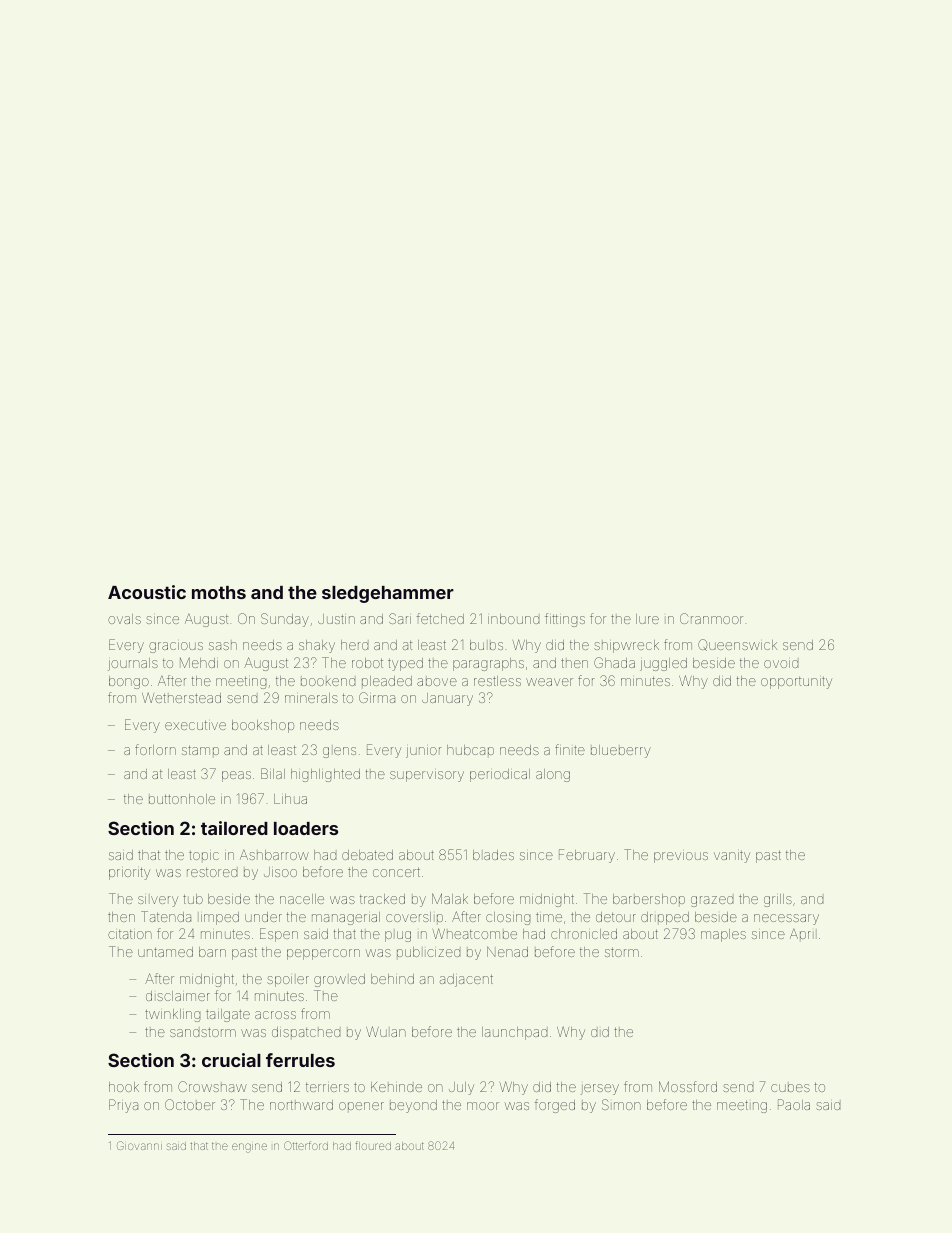 Image resolution: width=952 pixels, height=1233 pixels. I want to click on previous, so click(681, 857).
